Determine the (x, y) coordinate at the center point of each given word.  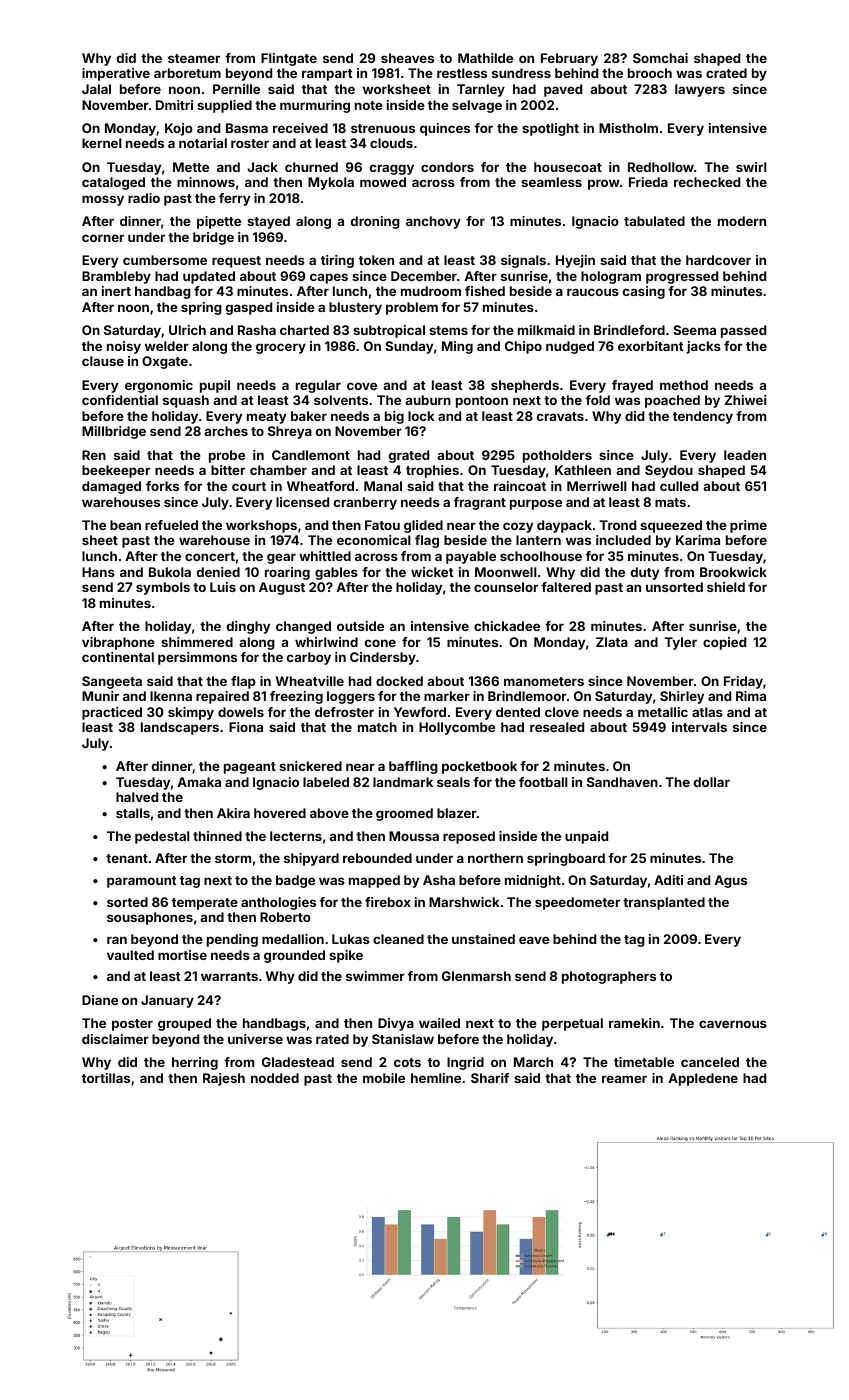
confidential (120, 400)
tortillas (106, 1078)
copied (724, 643)
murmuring (315, 106)
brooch (650, 73)
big (394, 417)
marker (447, 696)
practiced (112, 713)
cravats (560, 416)
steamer (194, 58)
